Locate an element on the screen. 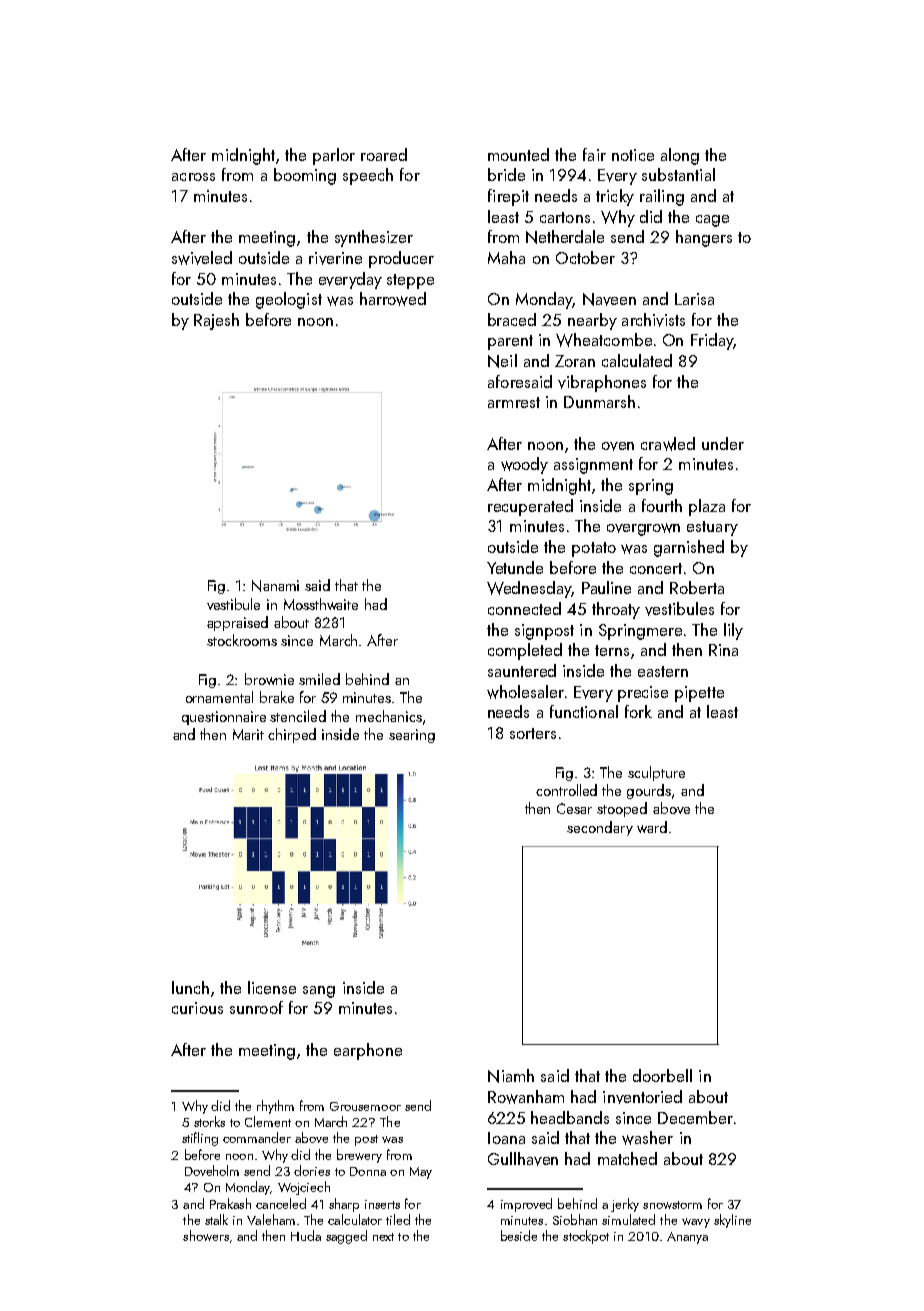  roared is located at coordinates (384, 154).
